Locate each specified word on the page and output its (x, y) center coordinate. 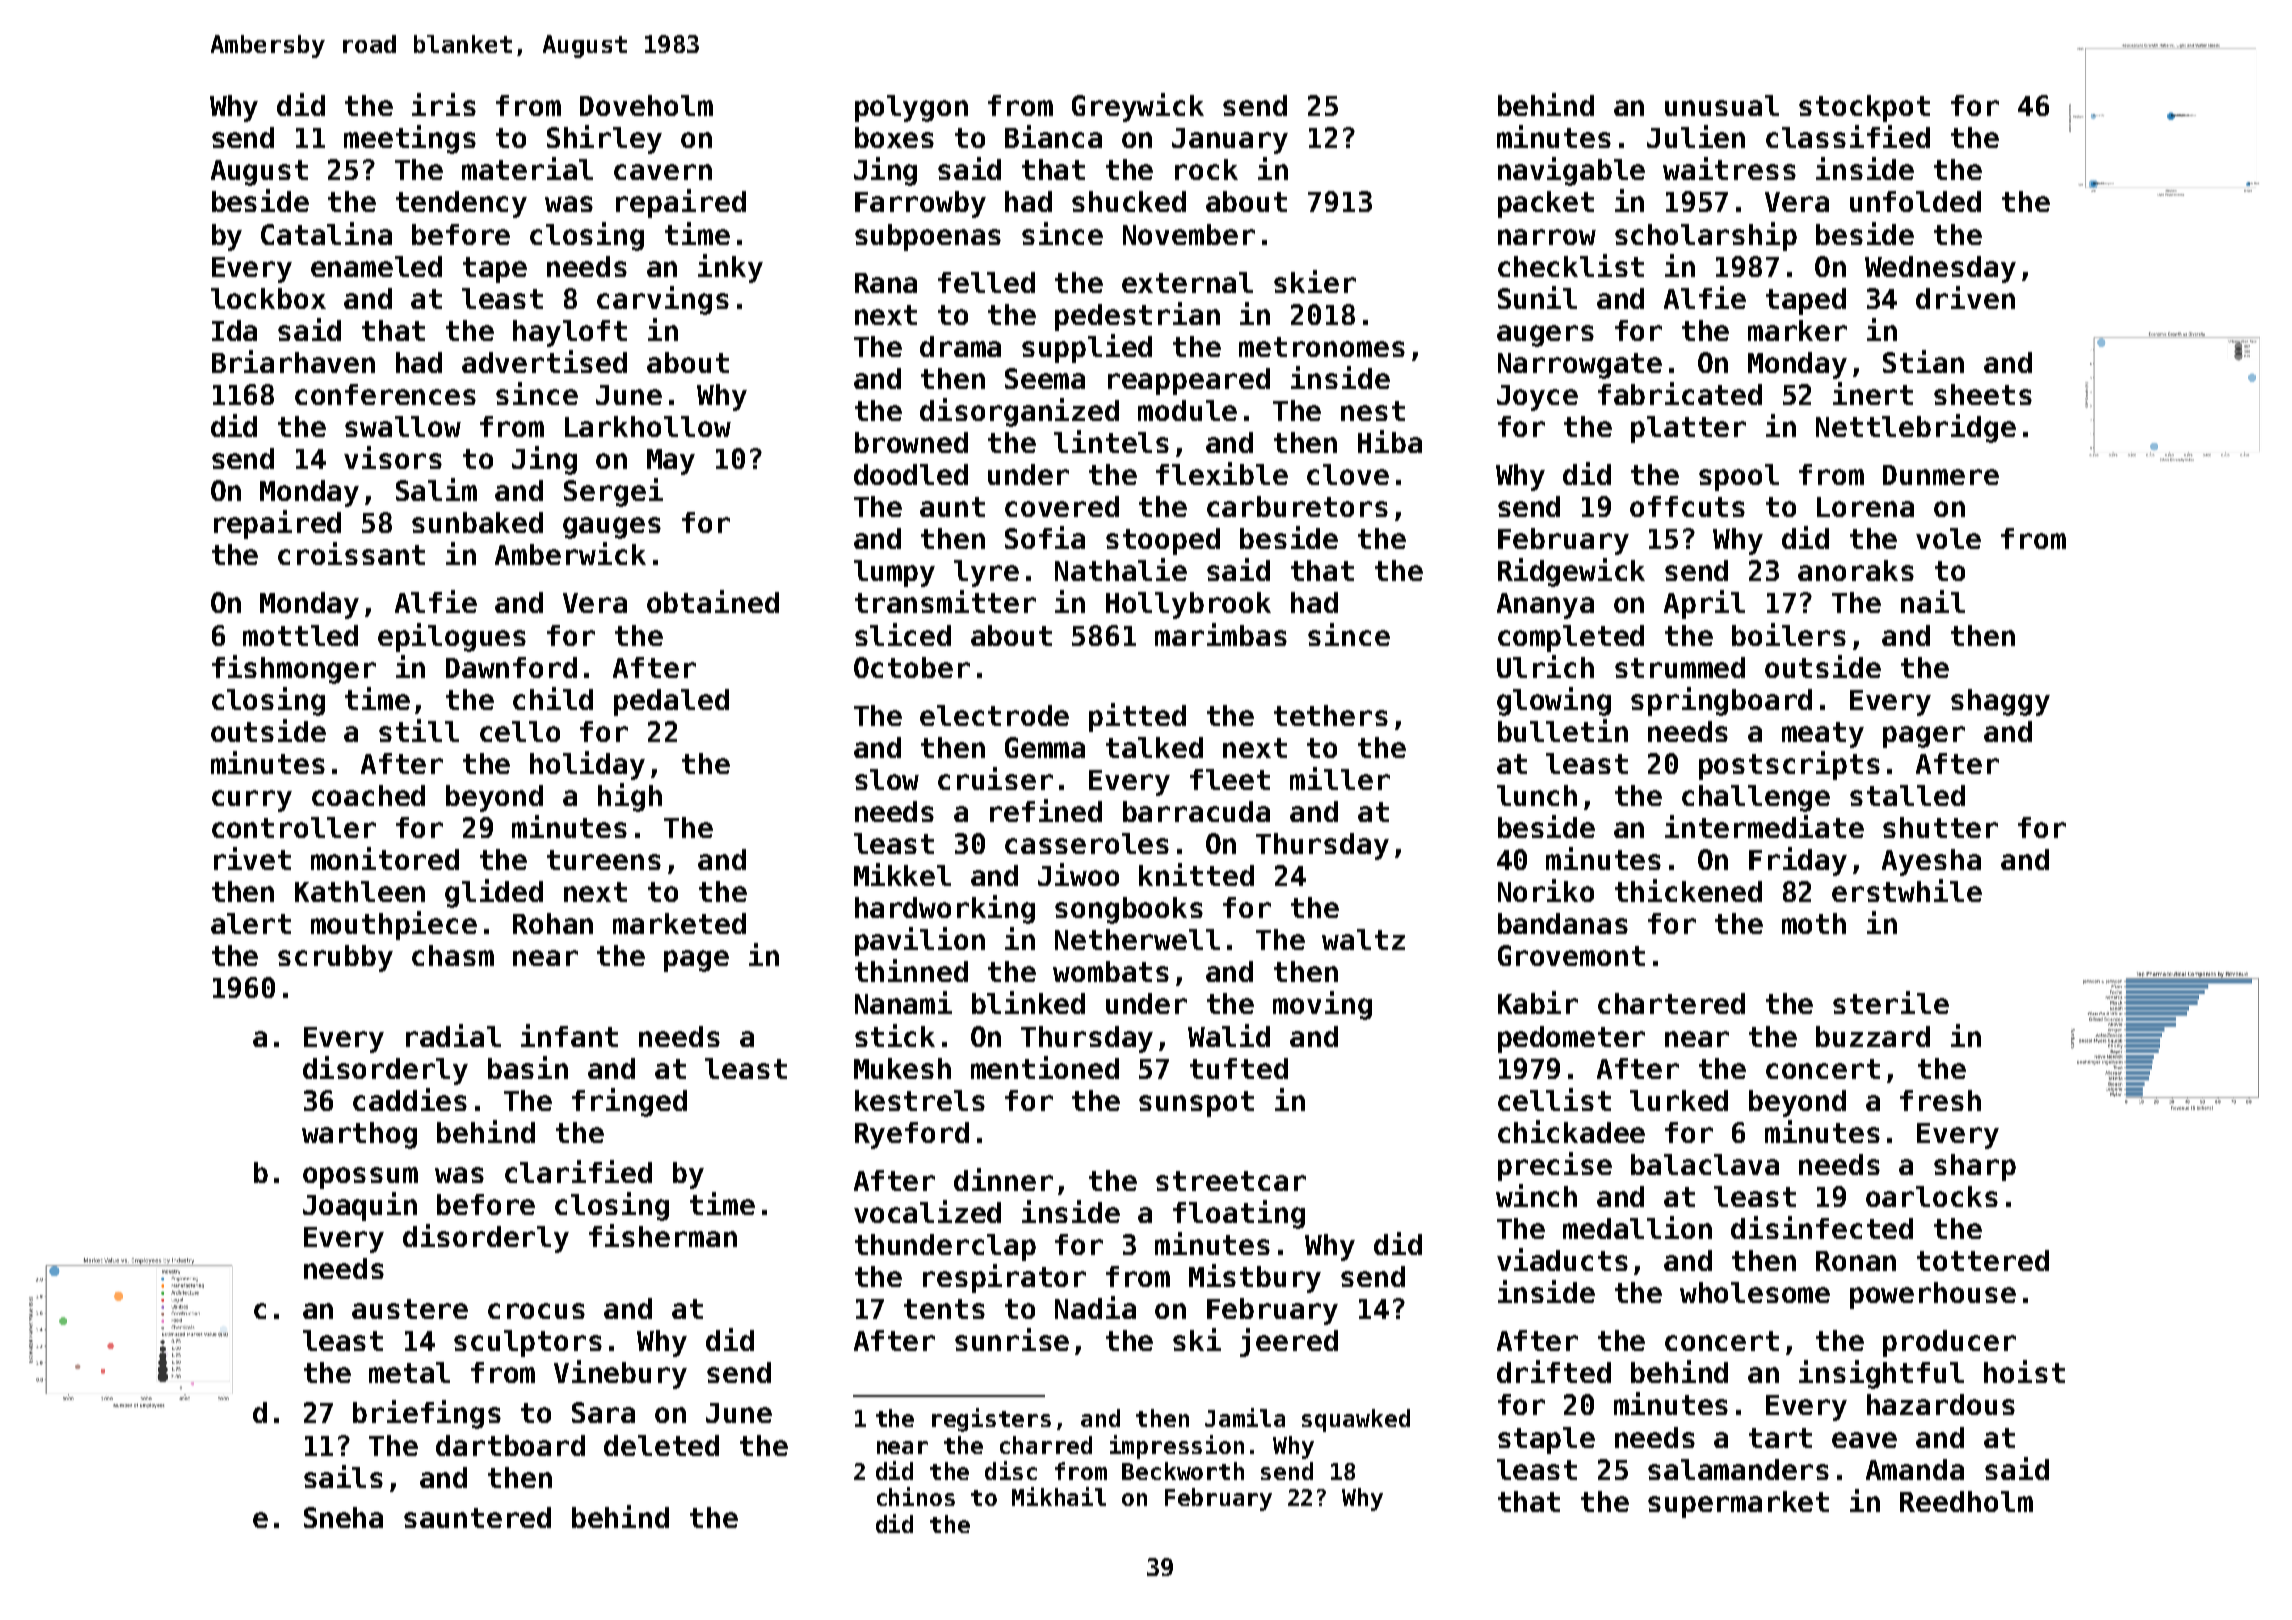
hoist (2024, 1371)
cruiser (995, 778)
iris (444, 104)
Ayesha (1931, 862)
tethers (1331, 715)
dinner (1003, 1179)
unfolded (1915, 201)
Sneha (343, 1517)
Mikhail (1059, 1496)
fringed (629, 1102)
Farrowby (920, 204)
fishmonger (294, 669)
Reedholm (1966, 1501)
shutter (1940, 827)
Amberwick (570, 553)
